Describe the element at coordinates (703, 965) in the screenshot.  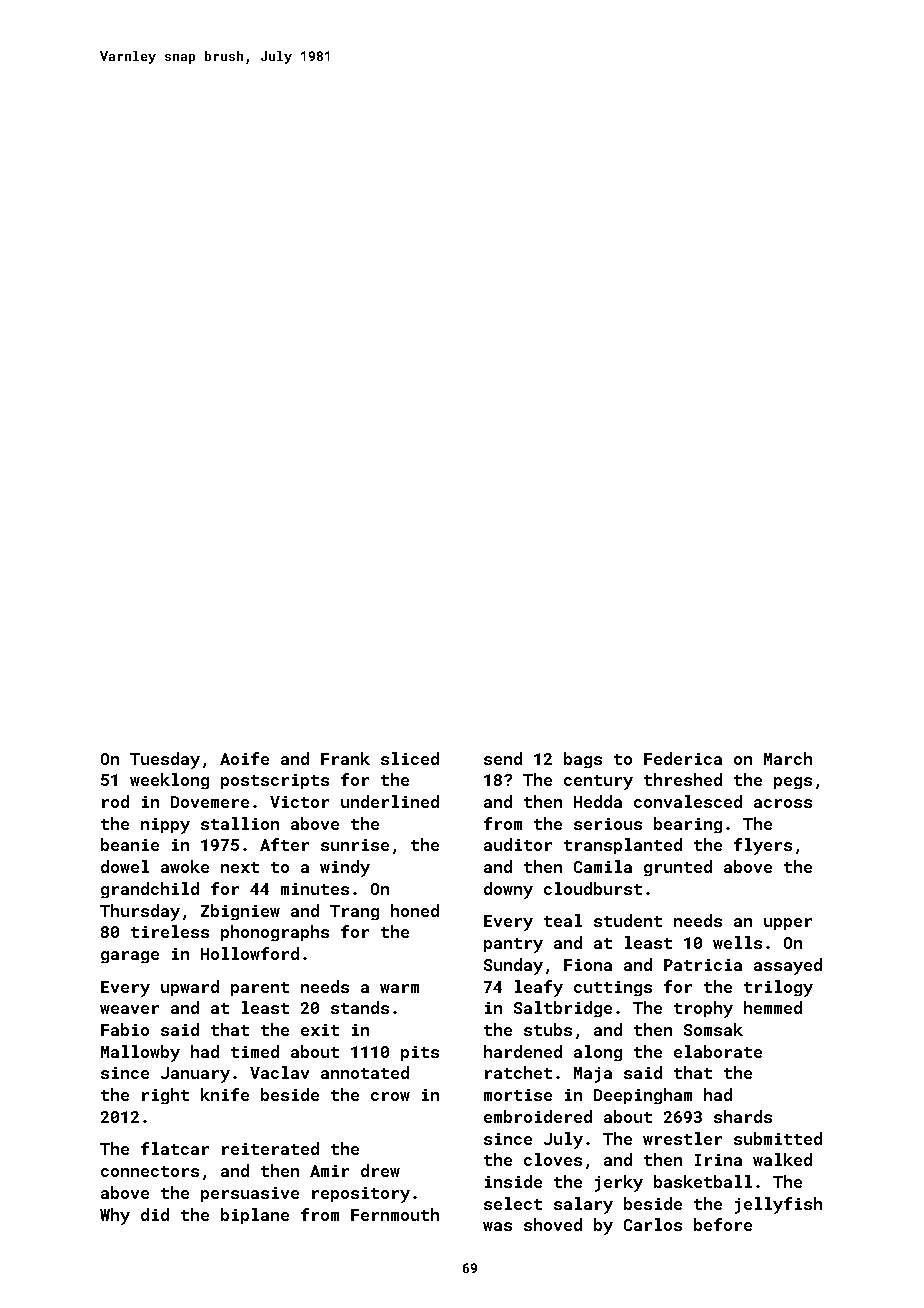
I see `Patricia` at that location.
